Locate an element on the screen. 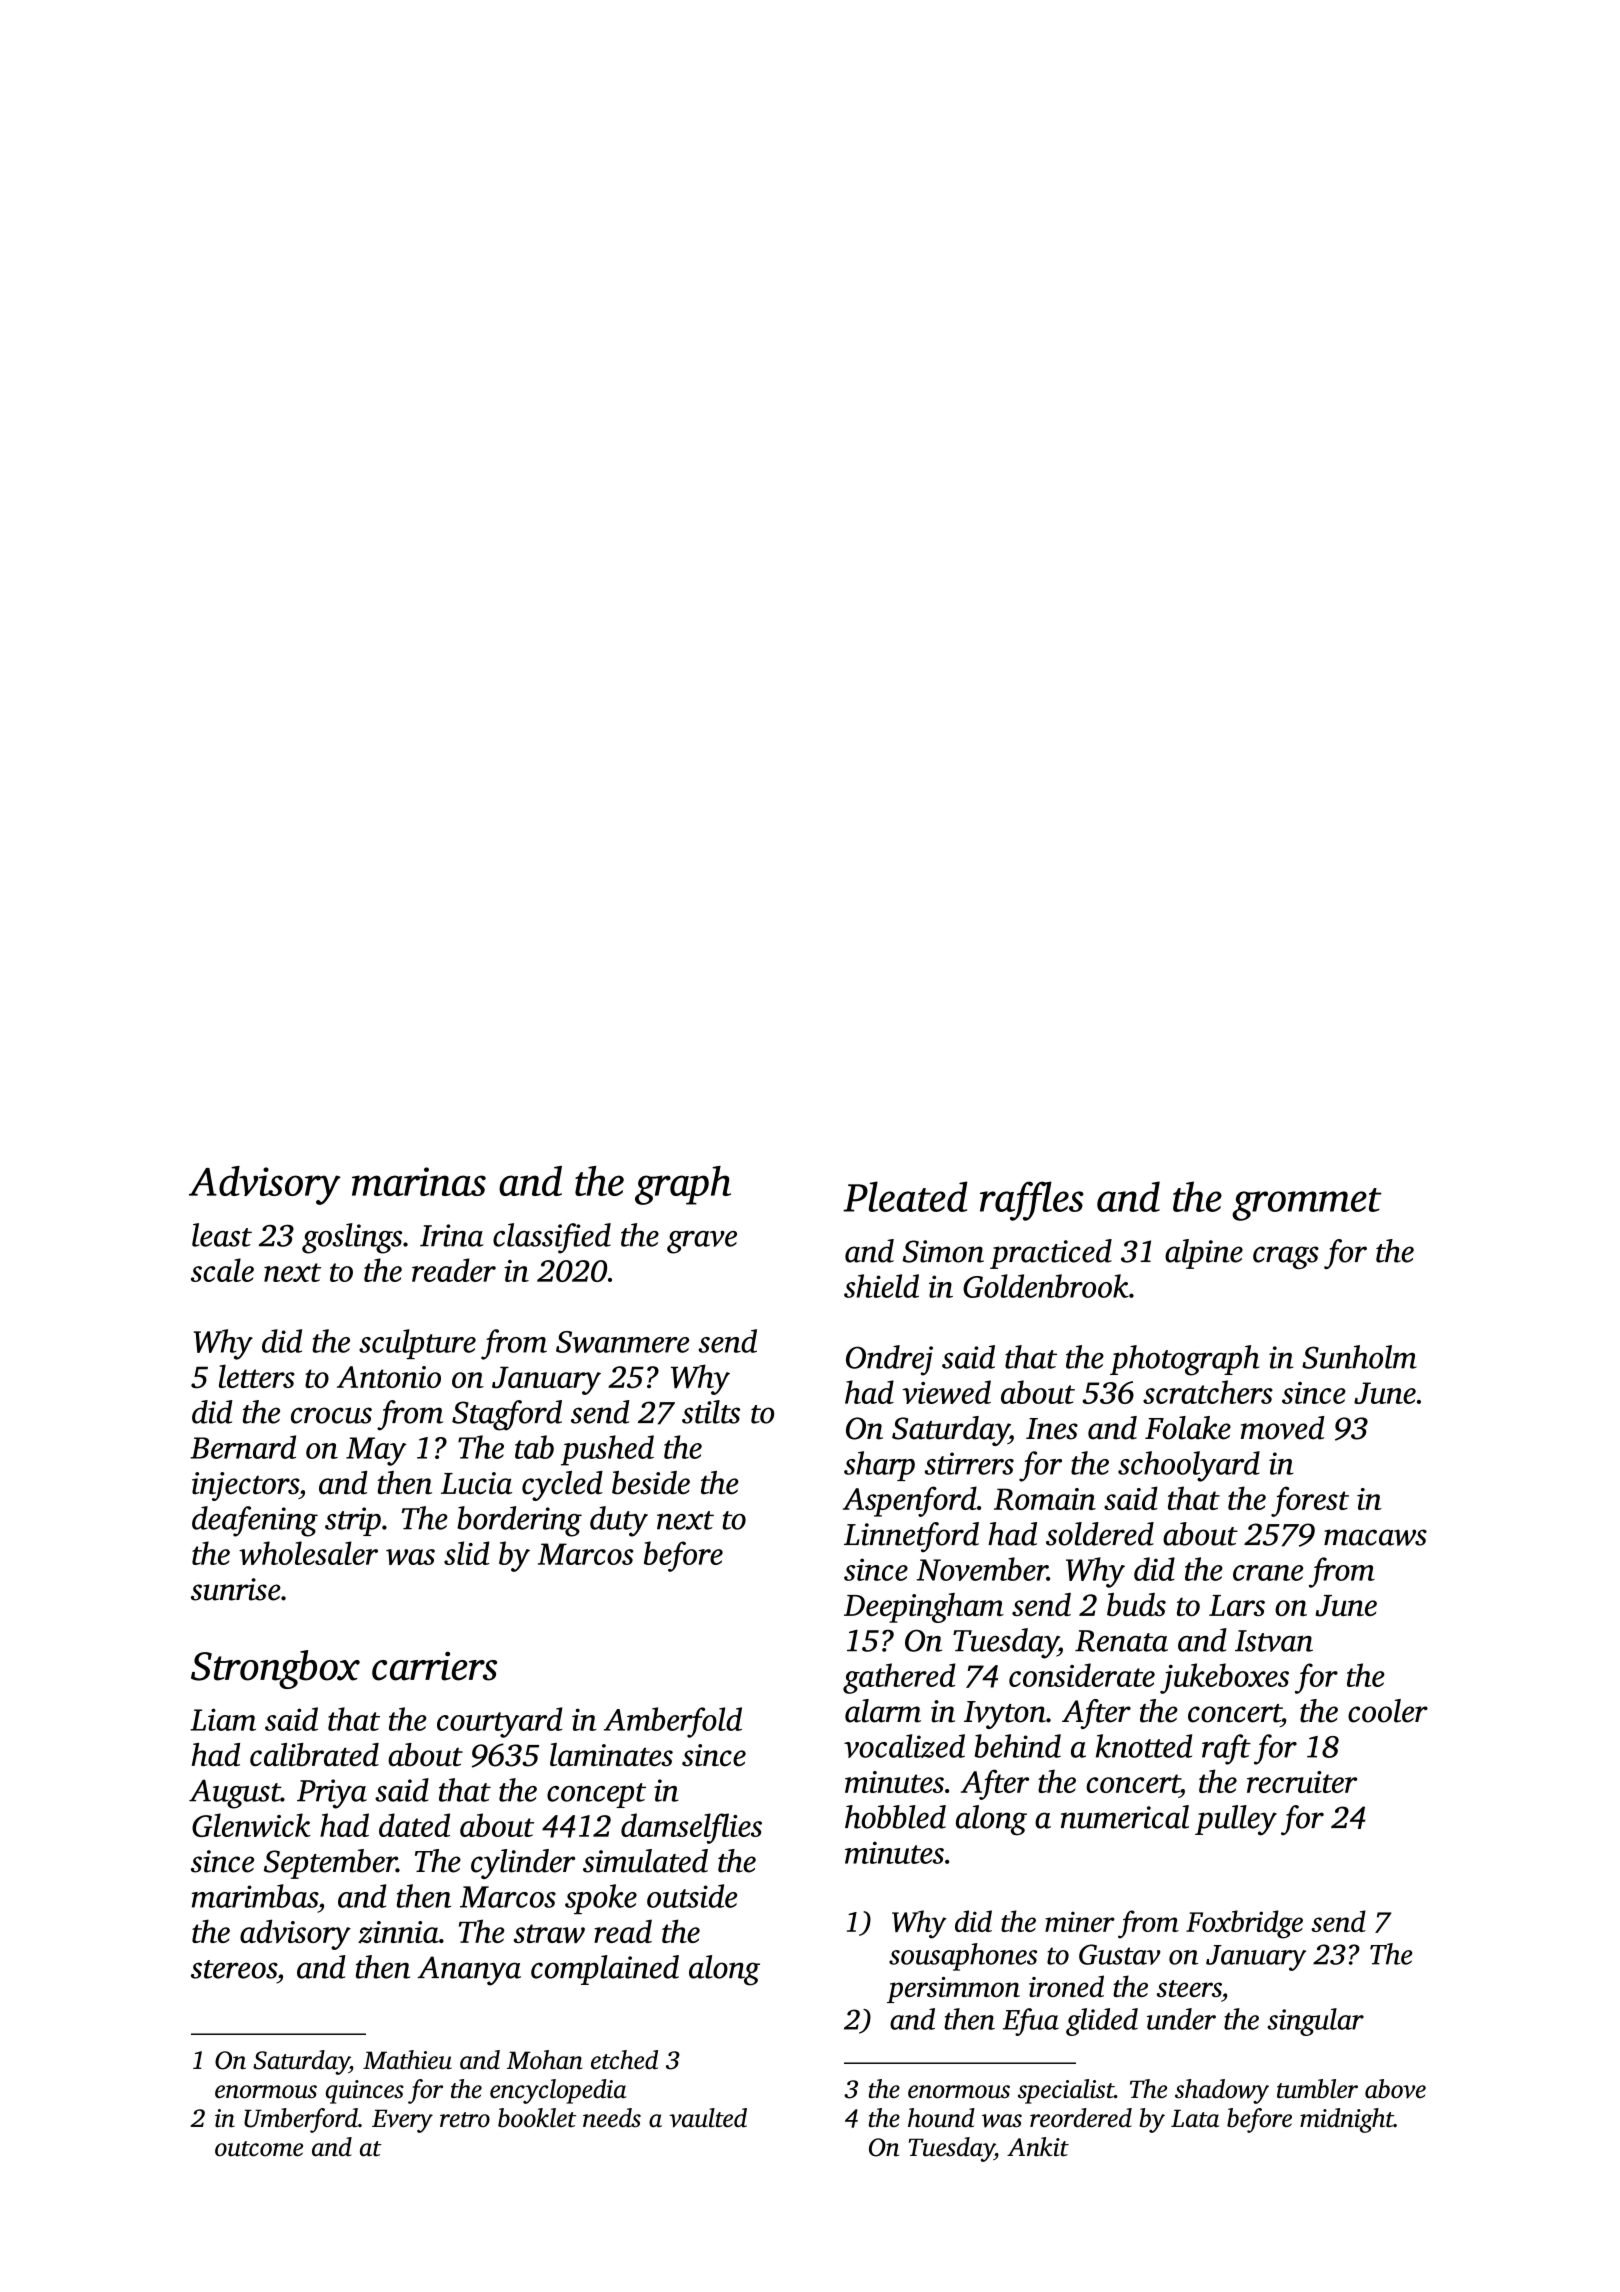 The height and width of the screenshot is (2292, 1620). raffles is located at coordinates (1032, 1201).
